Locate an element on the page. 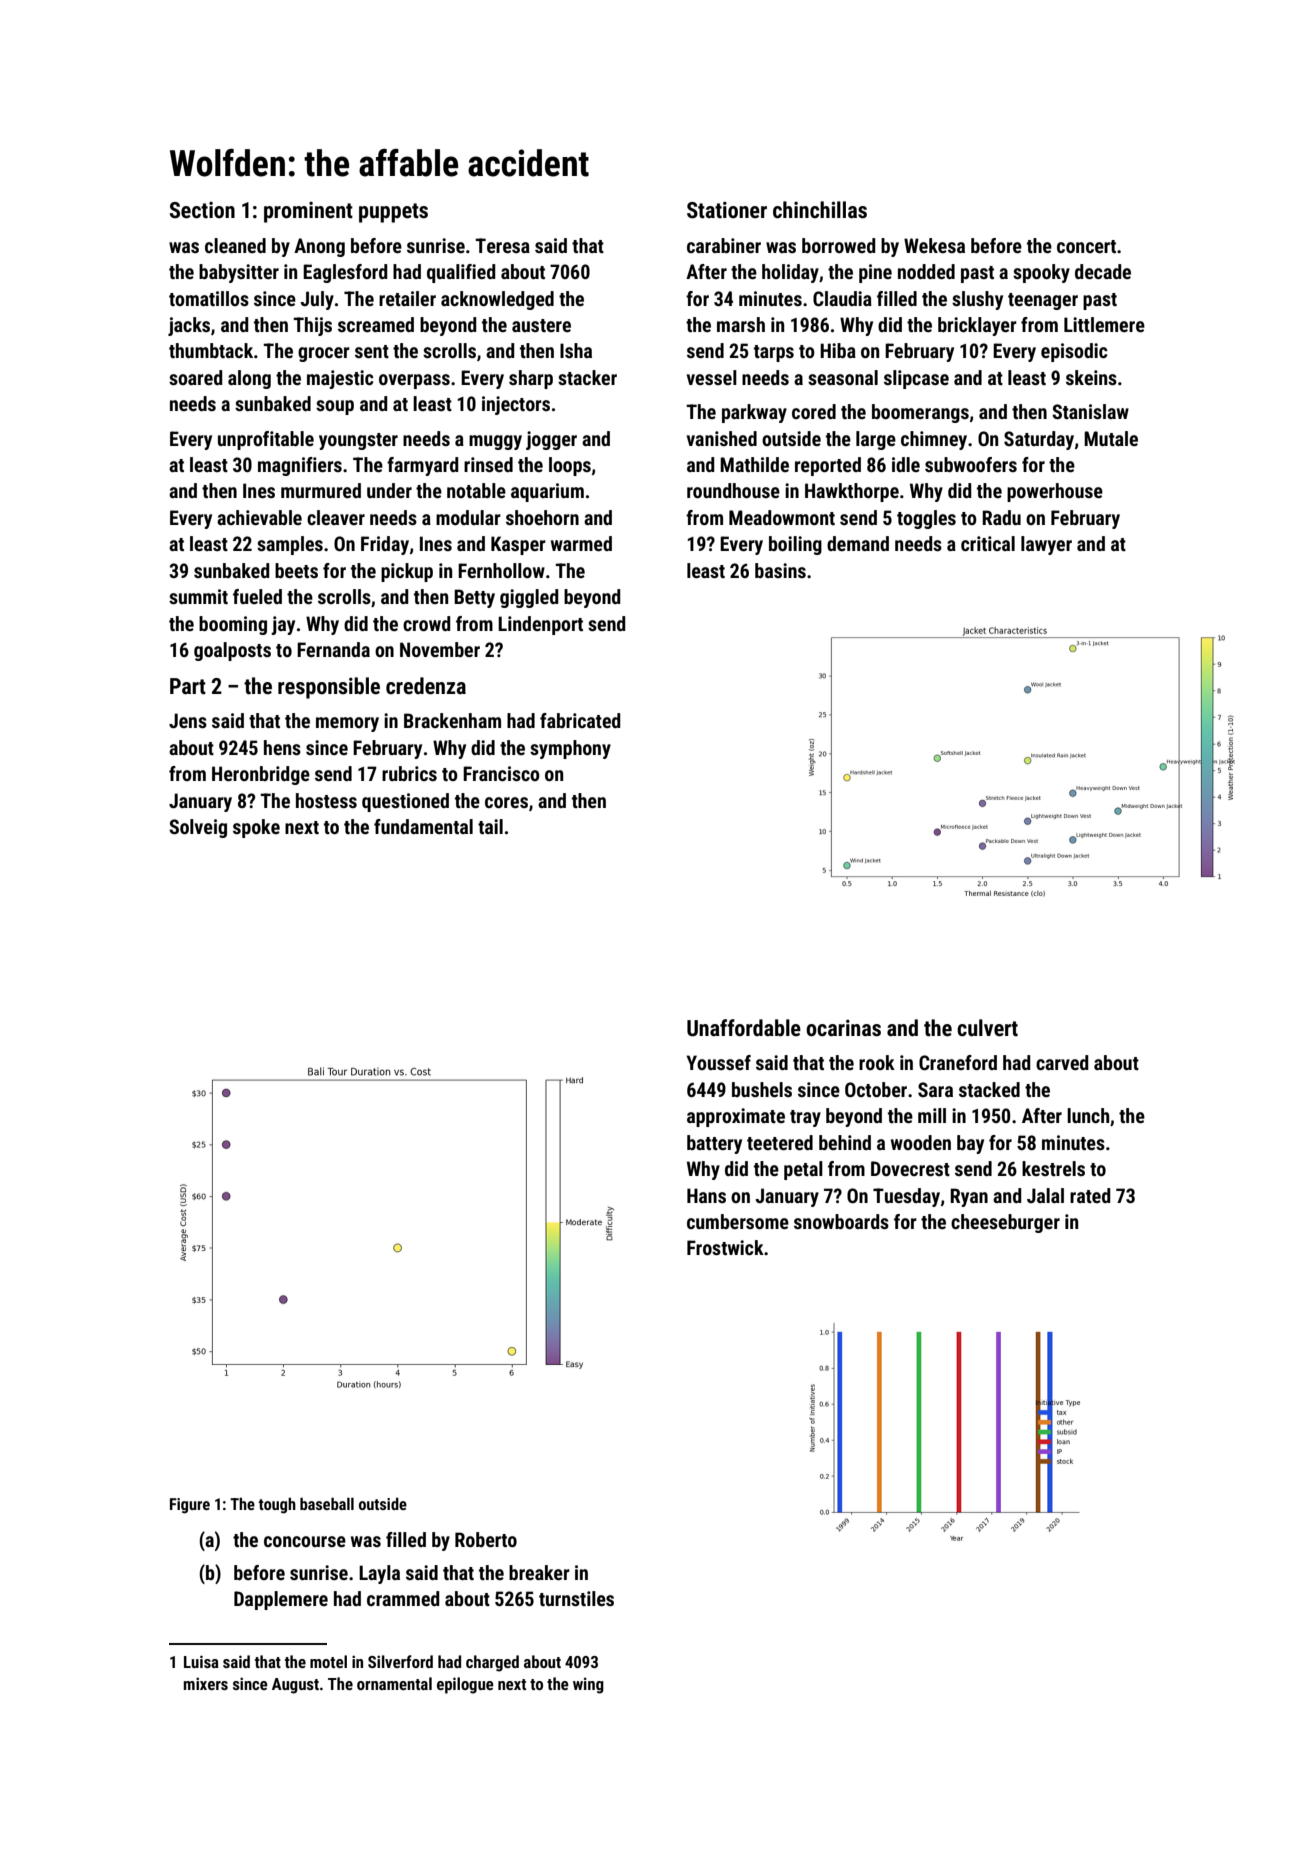  Unaffordable is located at coordinates (744, 1028).
